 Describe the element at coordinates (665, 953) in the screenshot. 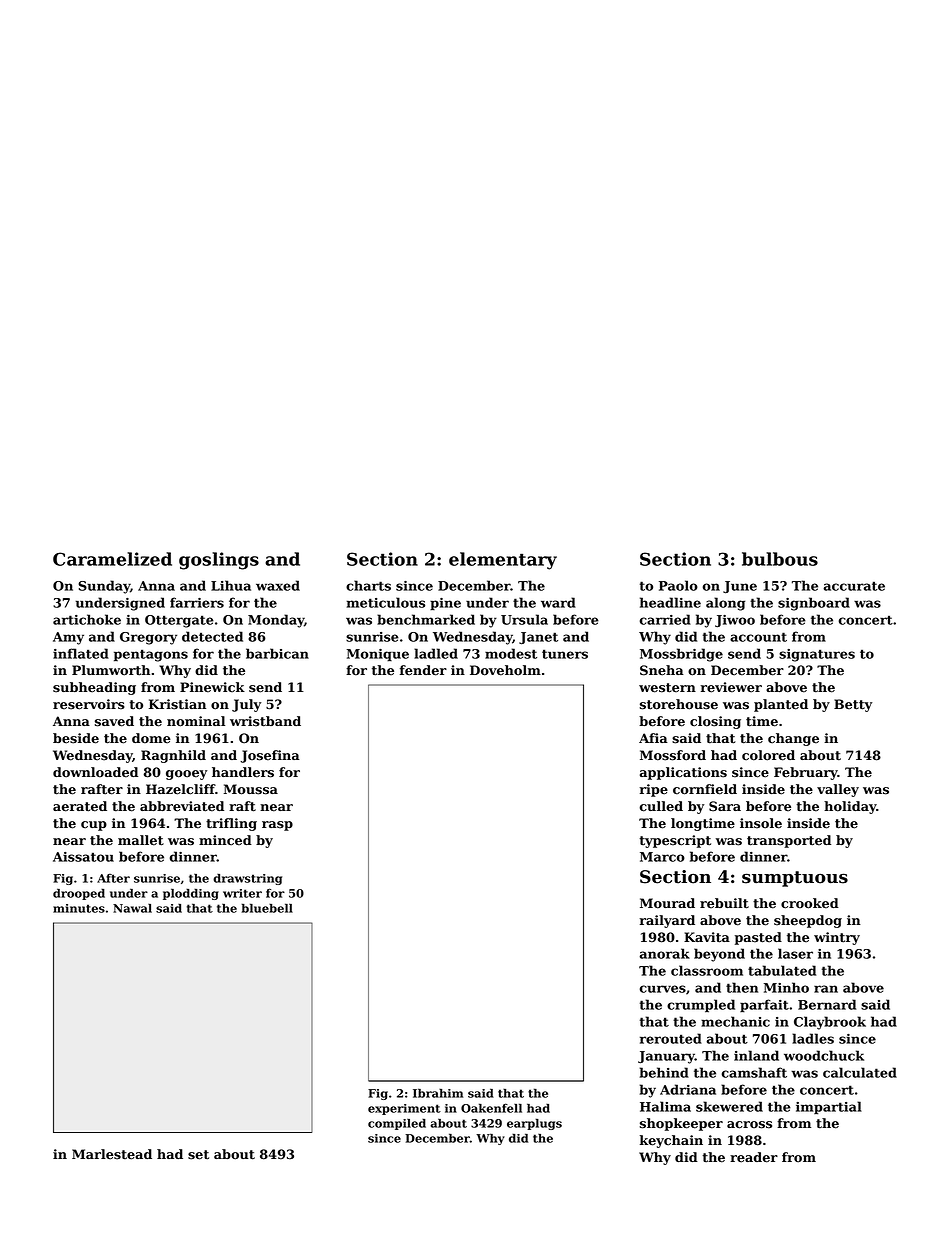

I see `anorak` at that location.
